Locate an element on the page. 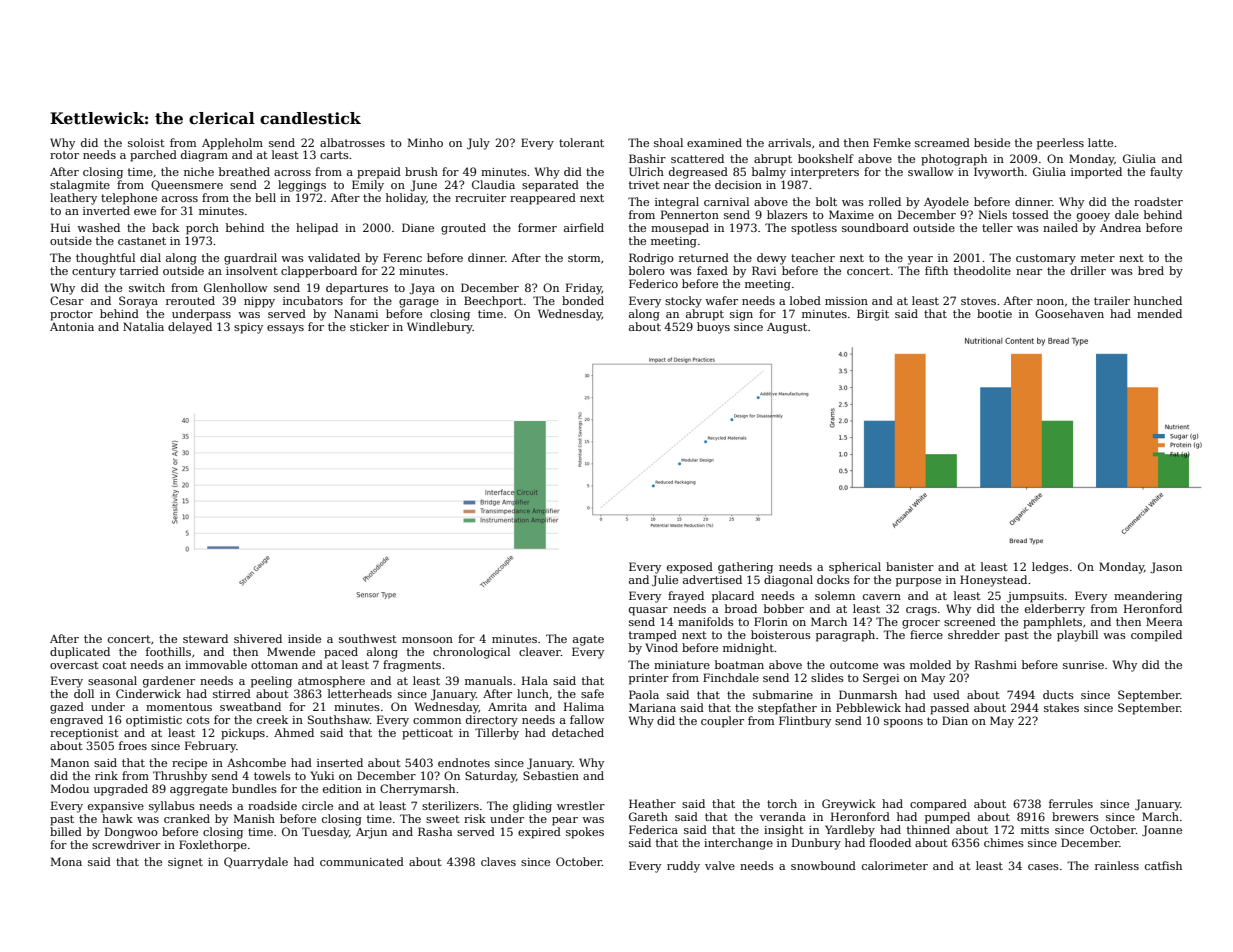 This image has height=952, width=1233. communicated is located at coordinates (362, 861).
